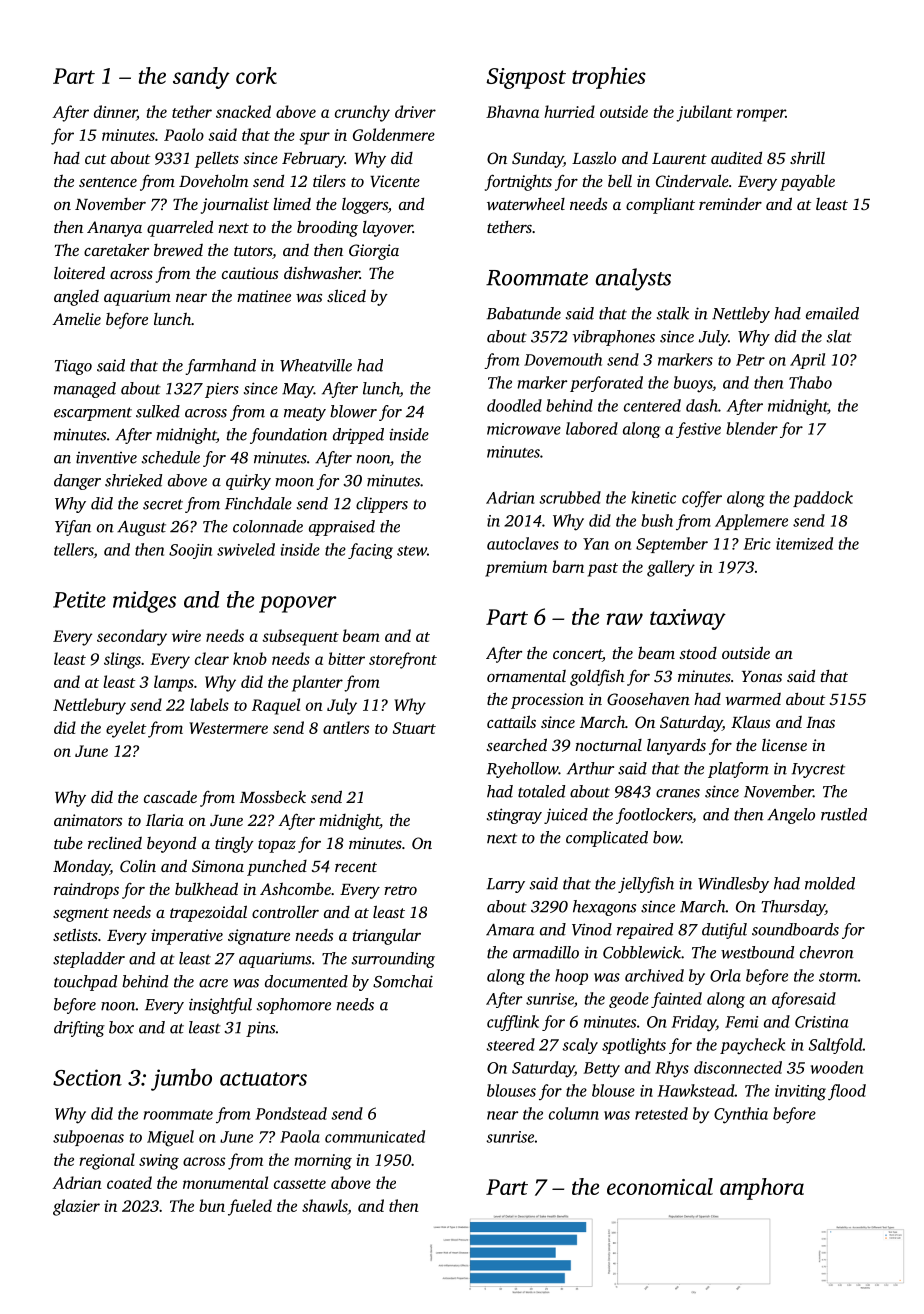 Image resolution: width=924 pixels, height=1314 pixels. What do you see at coordinates (761, 115) in the image?
I see `romper` at bounding box center [761, 115].
